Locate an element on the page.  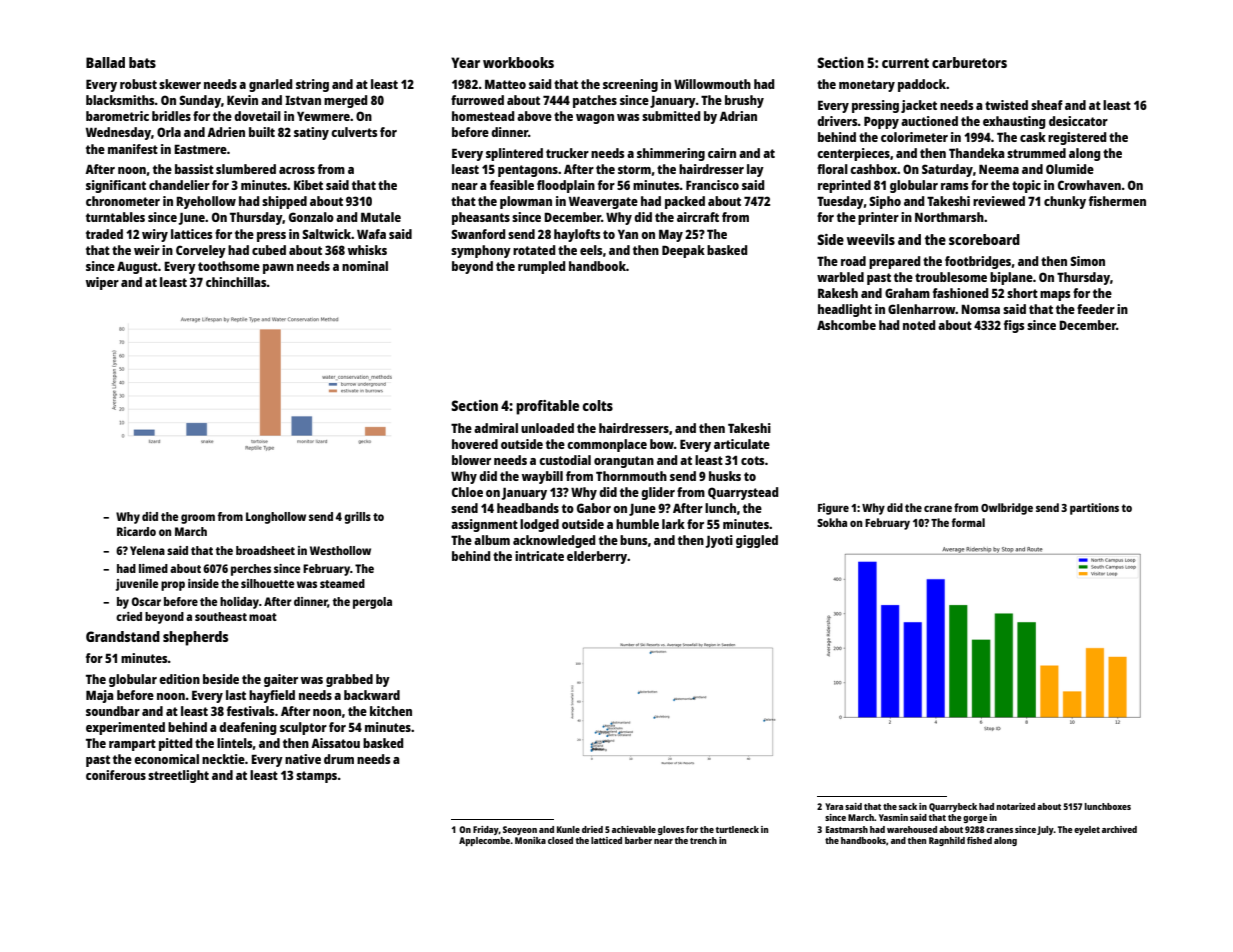
coniferous is located at coordinates (116, 775).
